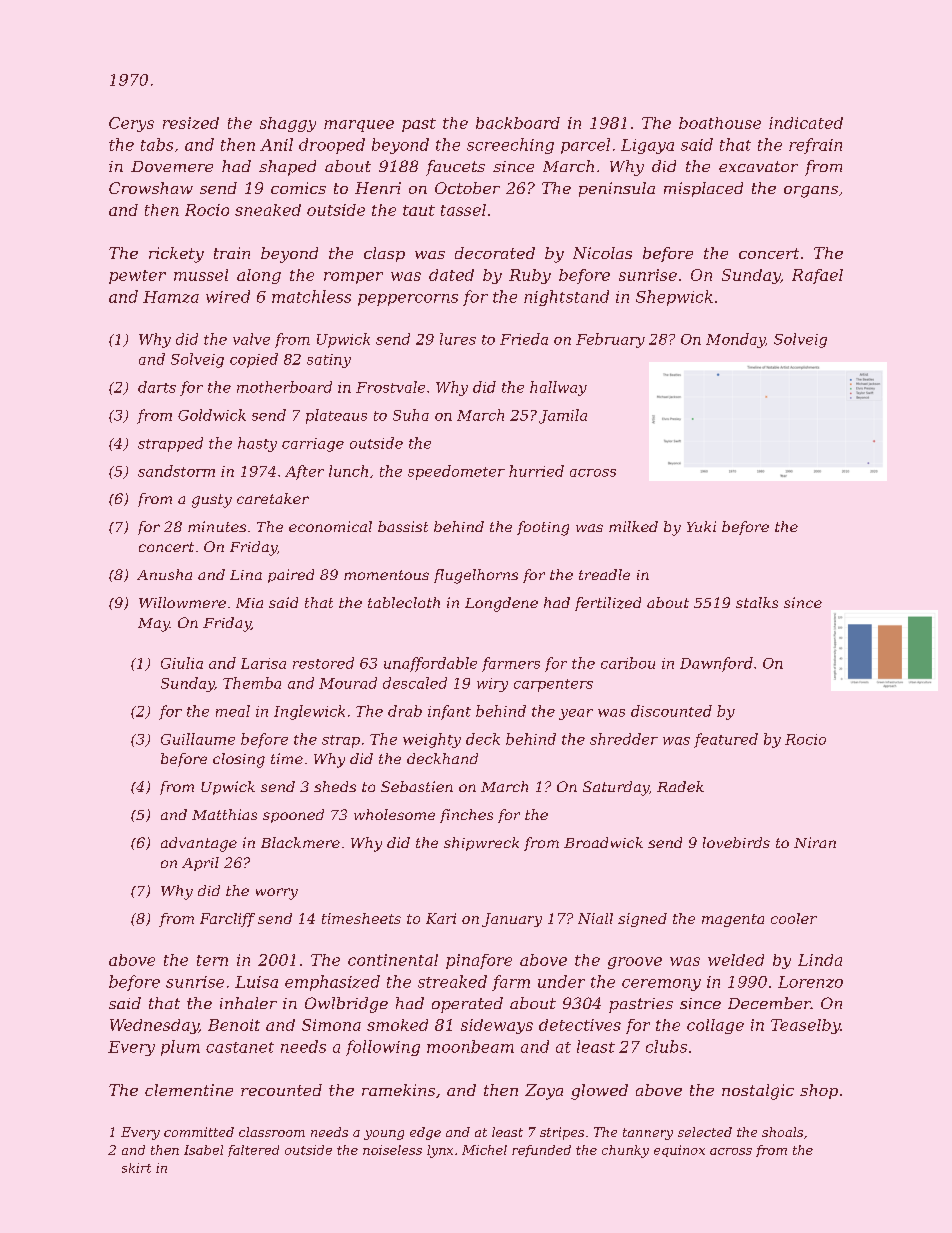 This screenshot has width=952, height=1233. I want to click on Inglewick, so click(309, 712).
